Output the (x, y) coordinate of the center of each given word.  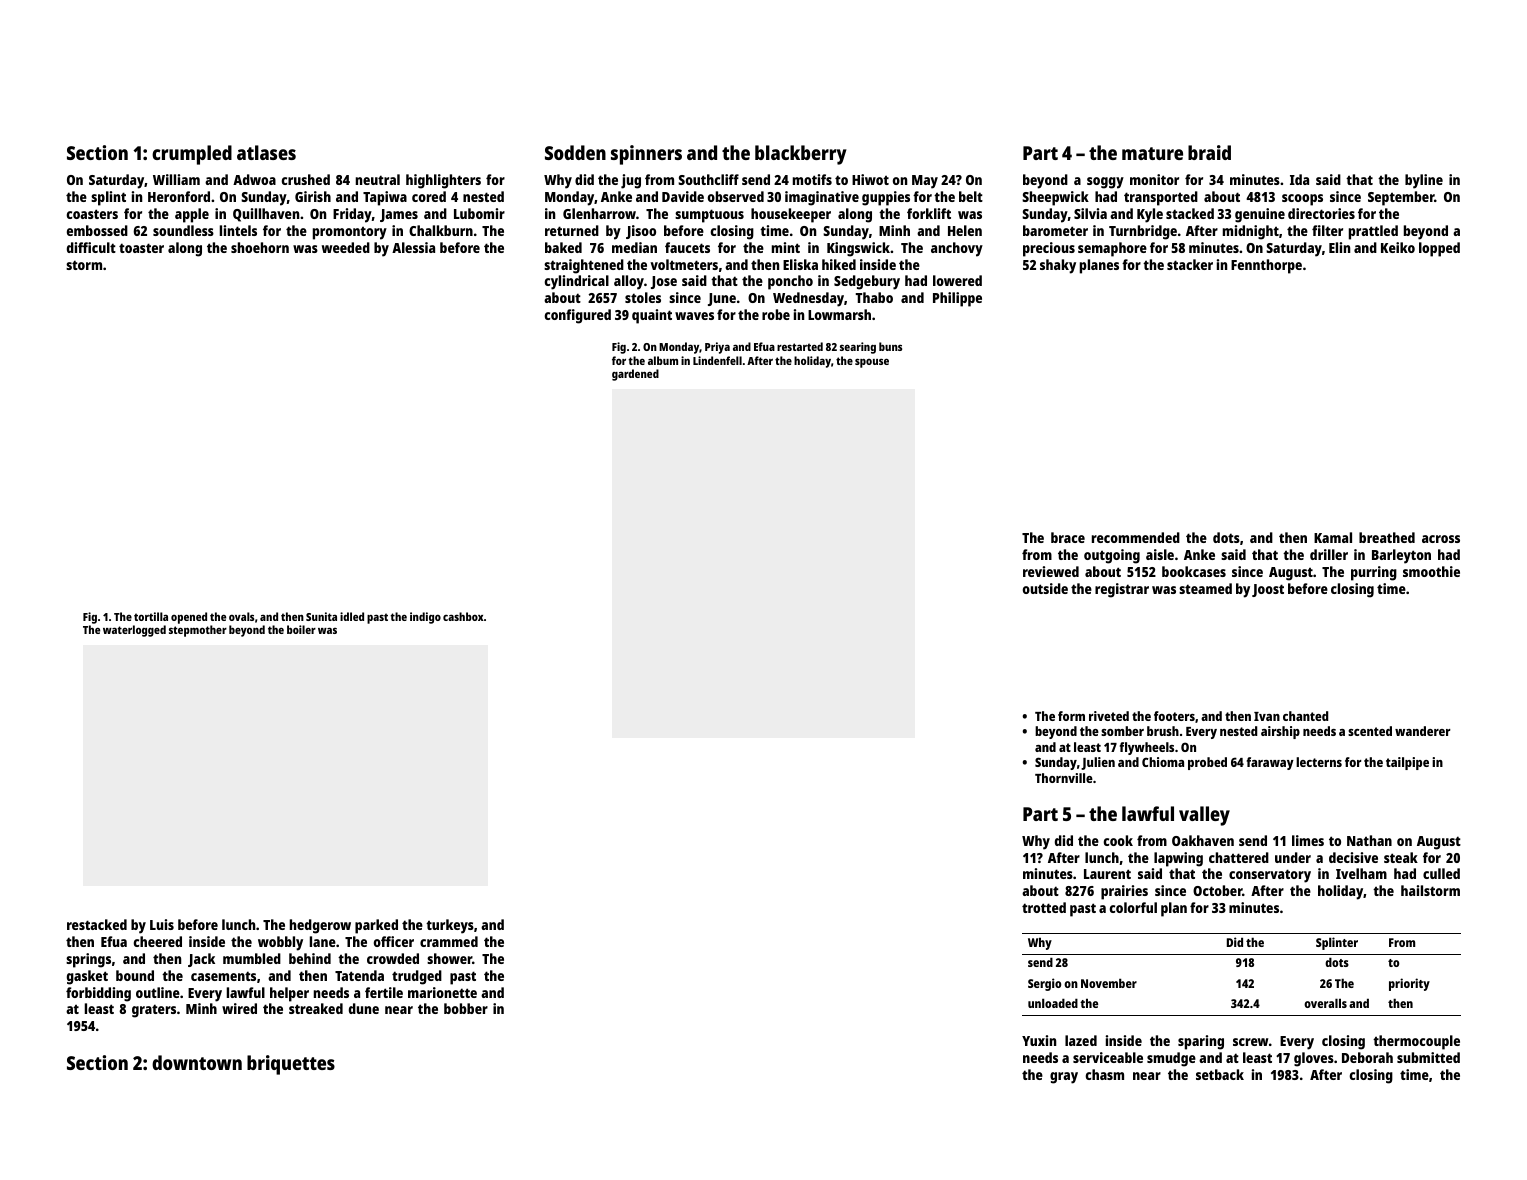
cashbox (463, 616)
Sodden (575, 152)
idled (352, 616)
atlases (266, 152)
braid (1209, 152)
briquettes (291, 1065)
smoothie (1431, 571)
